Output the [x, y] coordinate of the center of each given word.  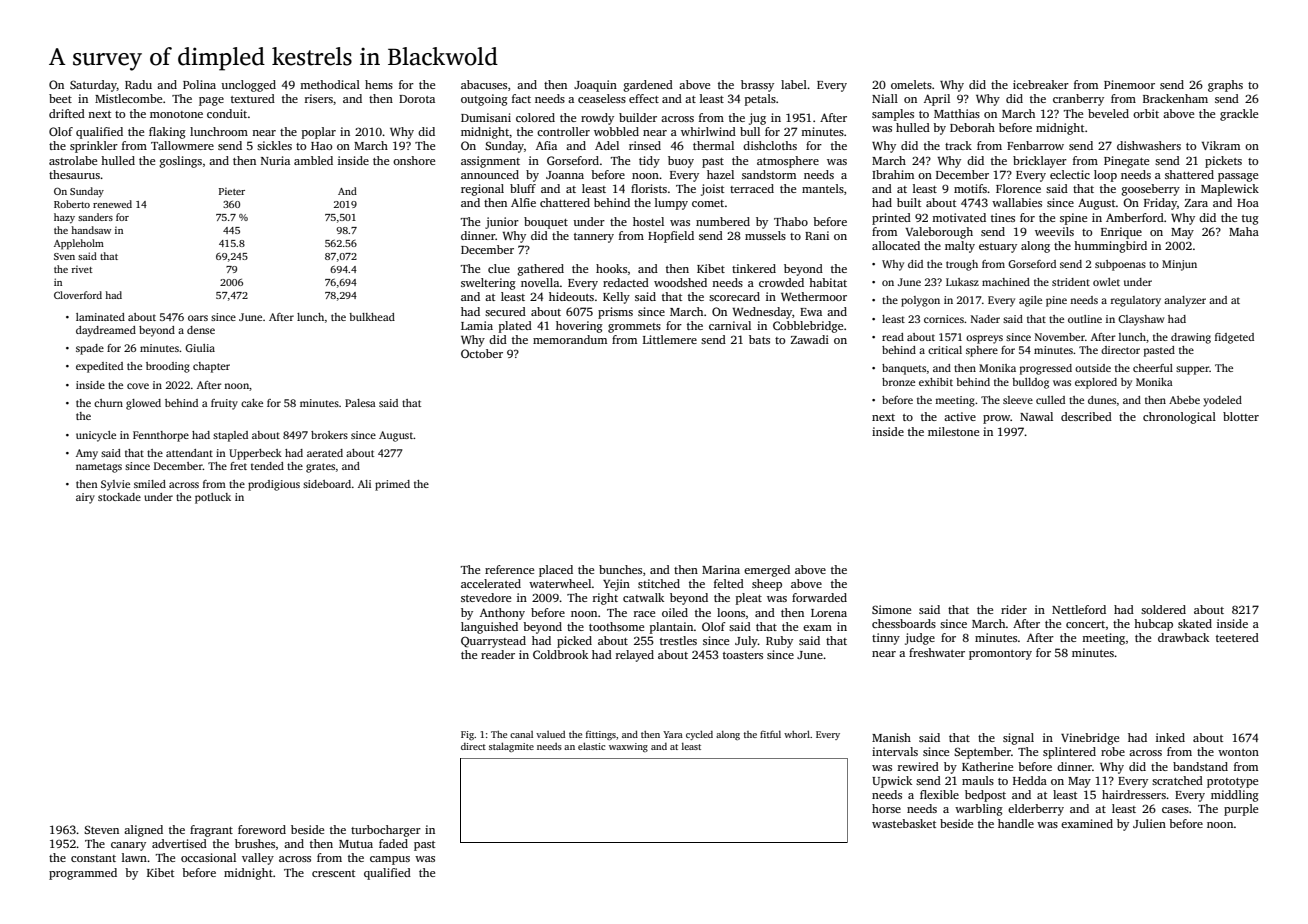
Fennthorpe [161, 436]
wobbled [616, 131]
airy [85, 498]
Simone [891, 609]
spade [90, 349]
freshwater [937, 652]
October [482, 353]
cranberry [1078, 100]
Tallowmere [182, 145]
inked [1170, 737]
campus [390, 860]
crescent [333, 873]
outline [1085, 319]
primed [392, 485]
